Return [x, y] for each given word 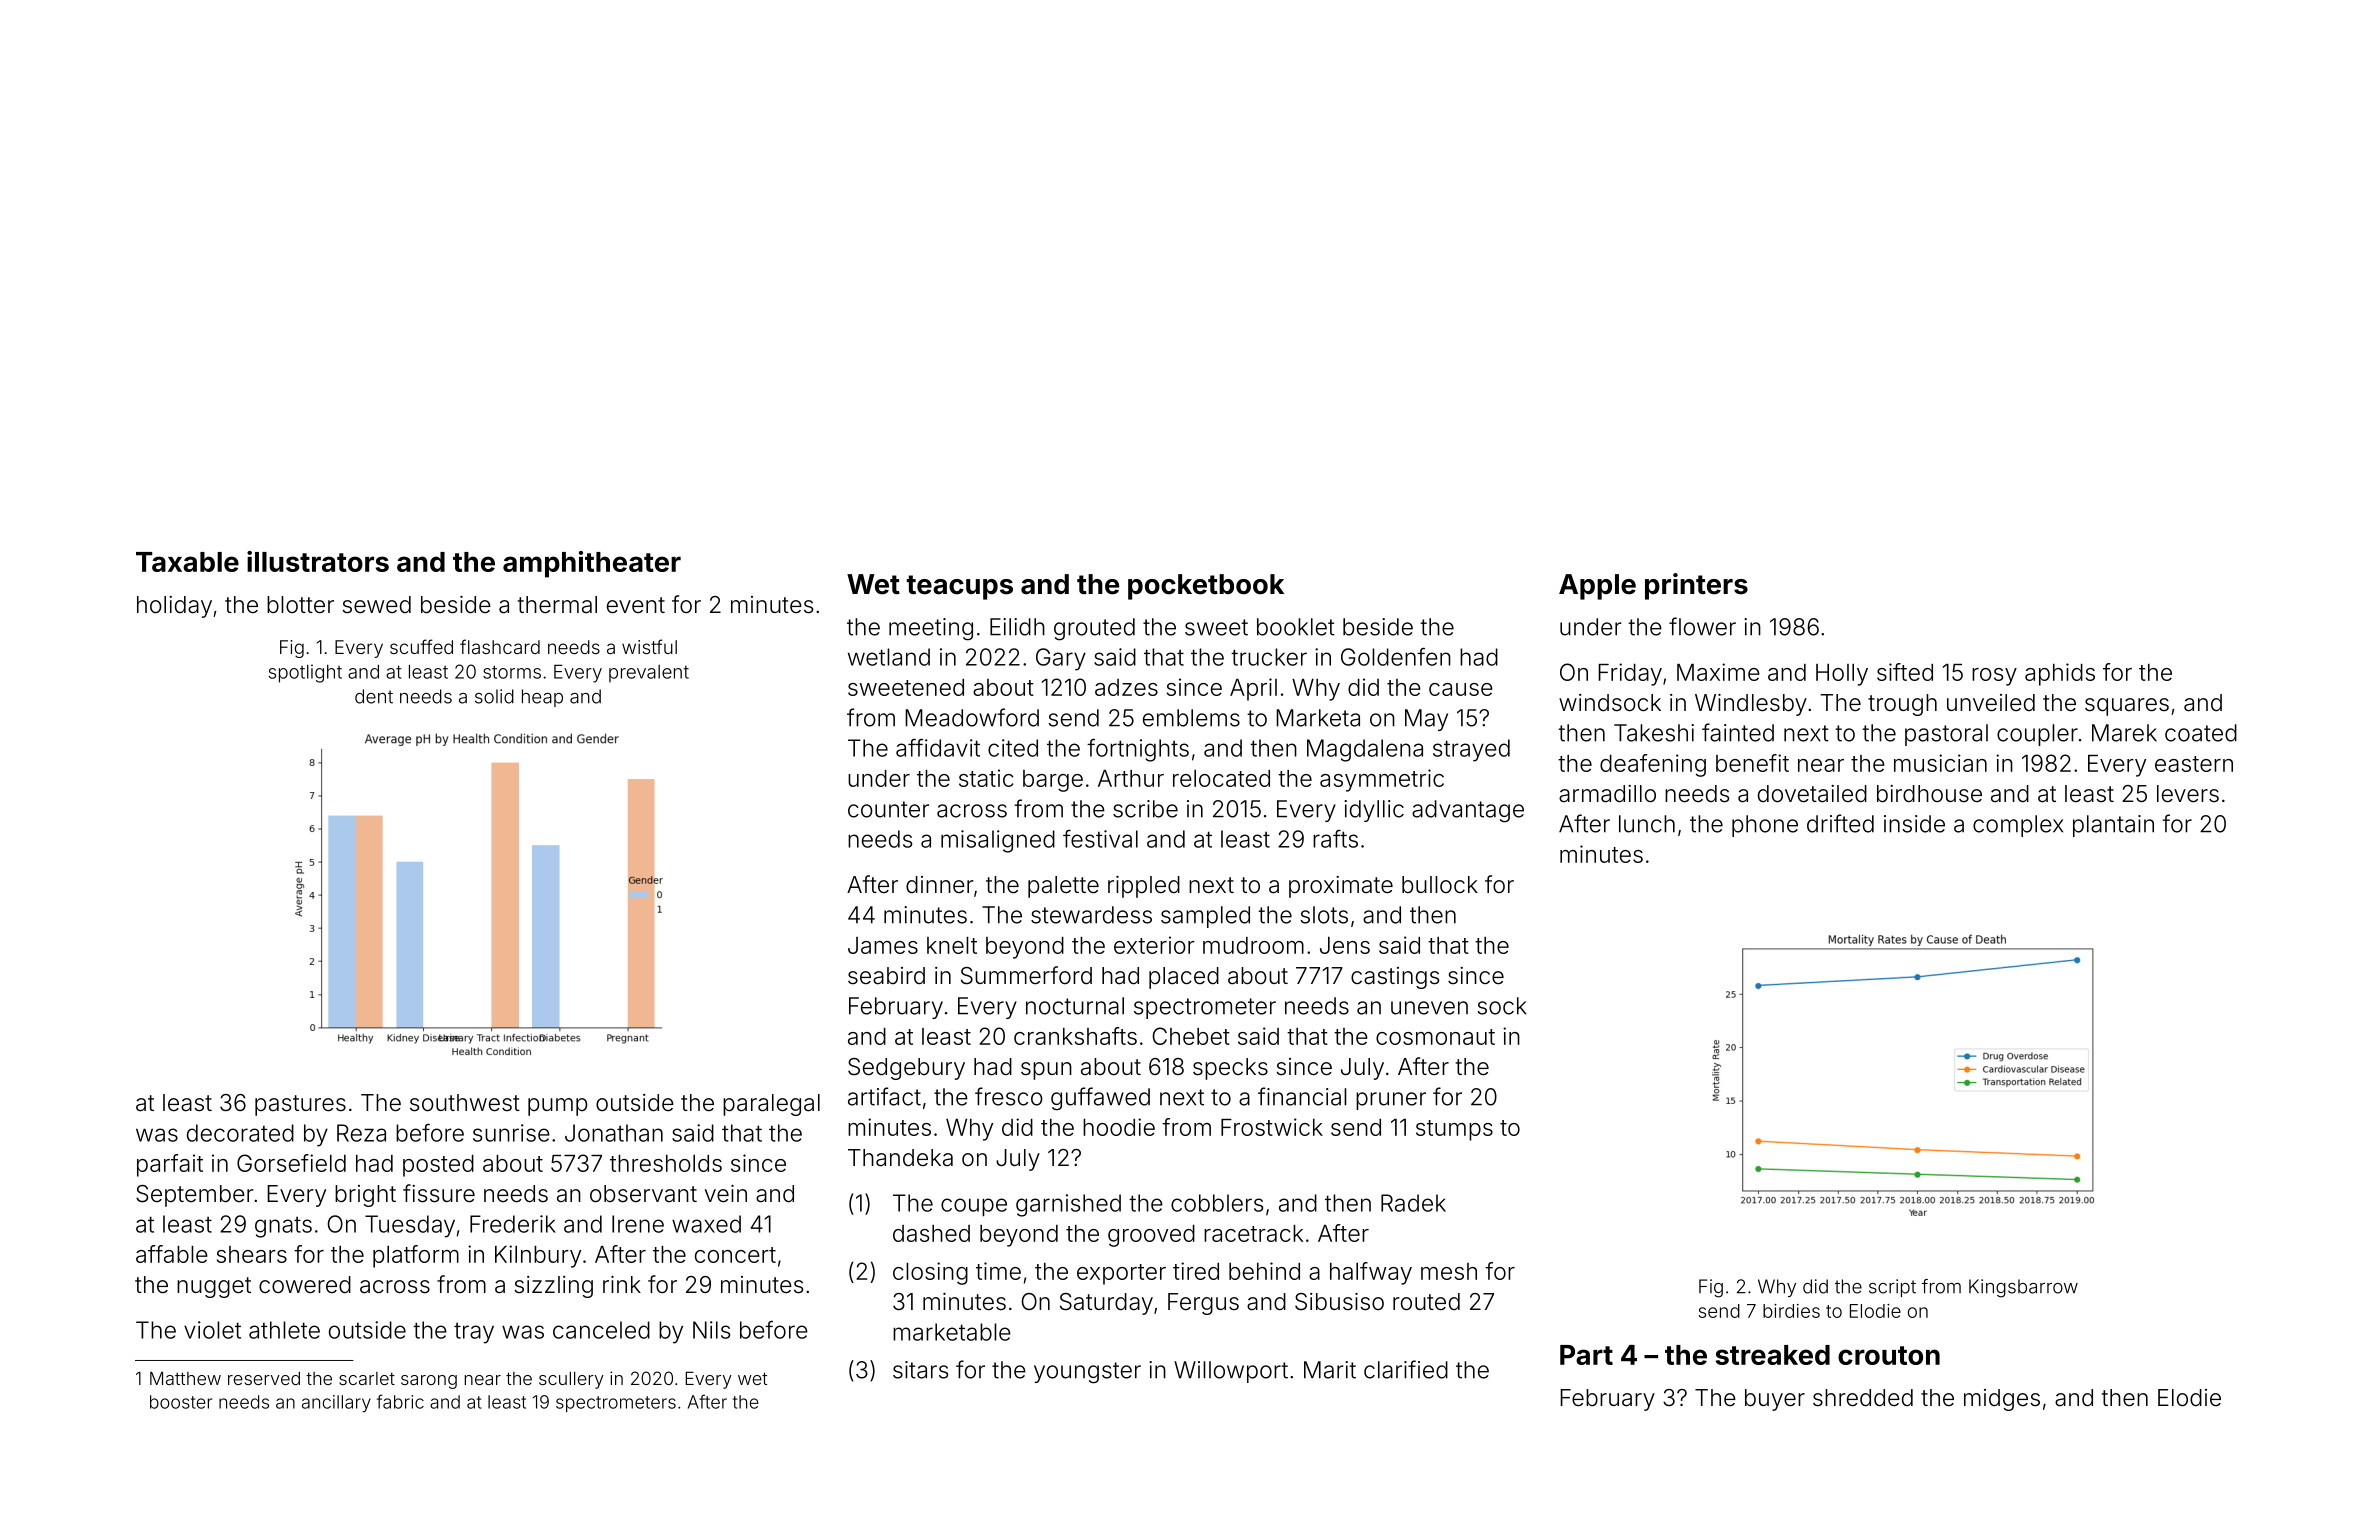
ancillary [336, 1404]
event [636, 605]
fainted [1738, 732]
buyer [1775, 1400]
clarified [1406, 1369]
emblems [1191, 718]
